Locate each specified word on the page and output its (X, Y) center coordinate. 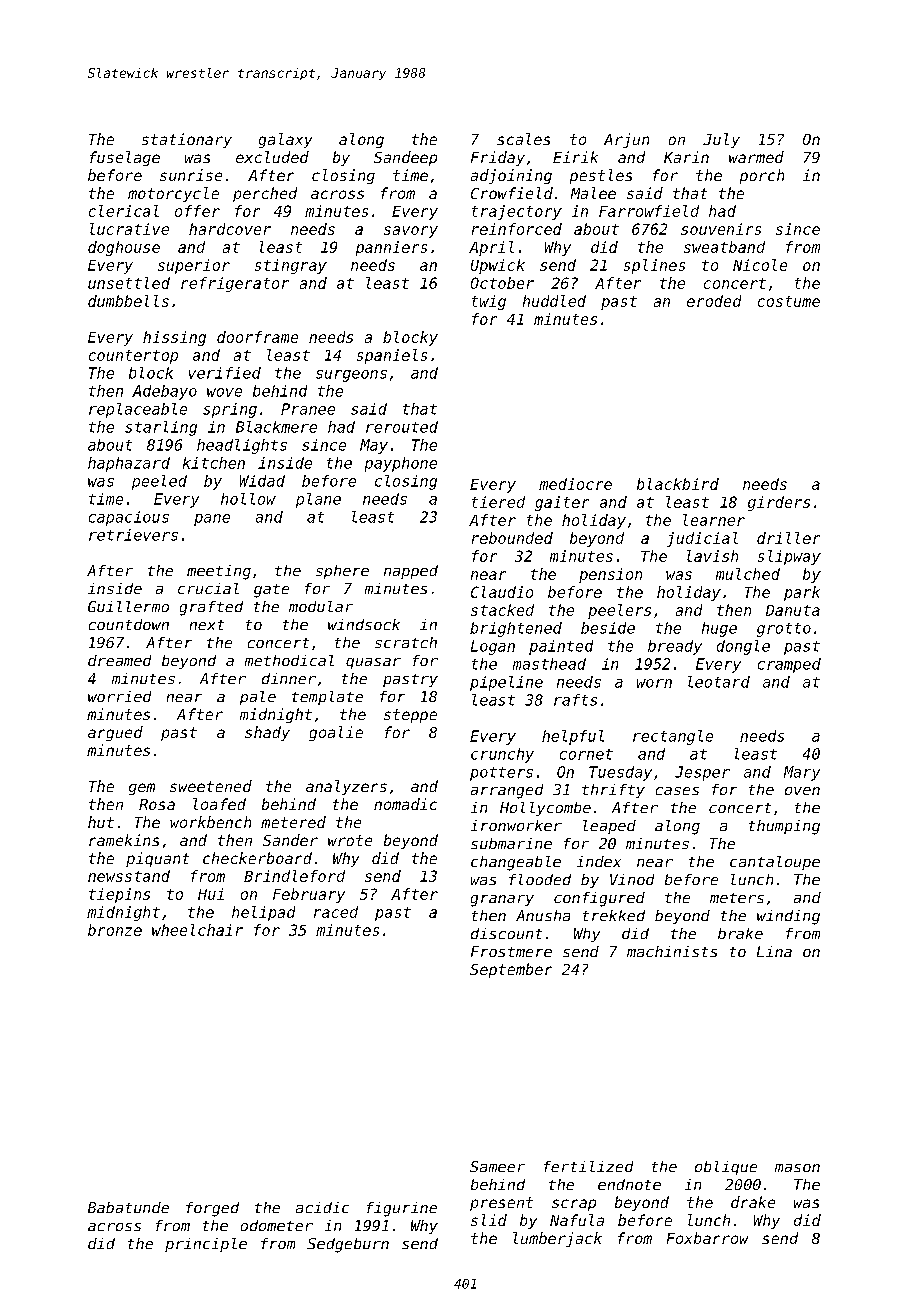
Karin (686, 157)
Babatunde (128, 1207)
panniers (391, 248)
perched (265, 194)
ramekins (124, 840)
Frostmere (511, 951)
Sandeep (405, 158)
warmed (756, 157)
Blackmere (276, 427)
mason (797, 1168)
